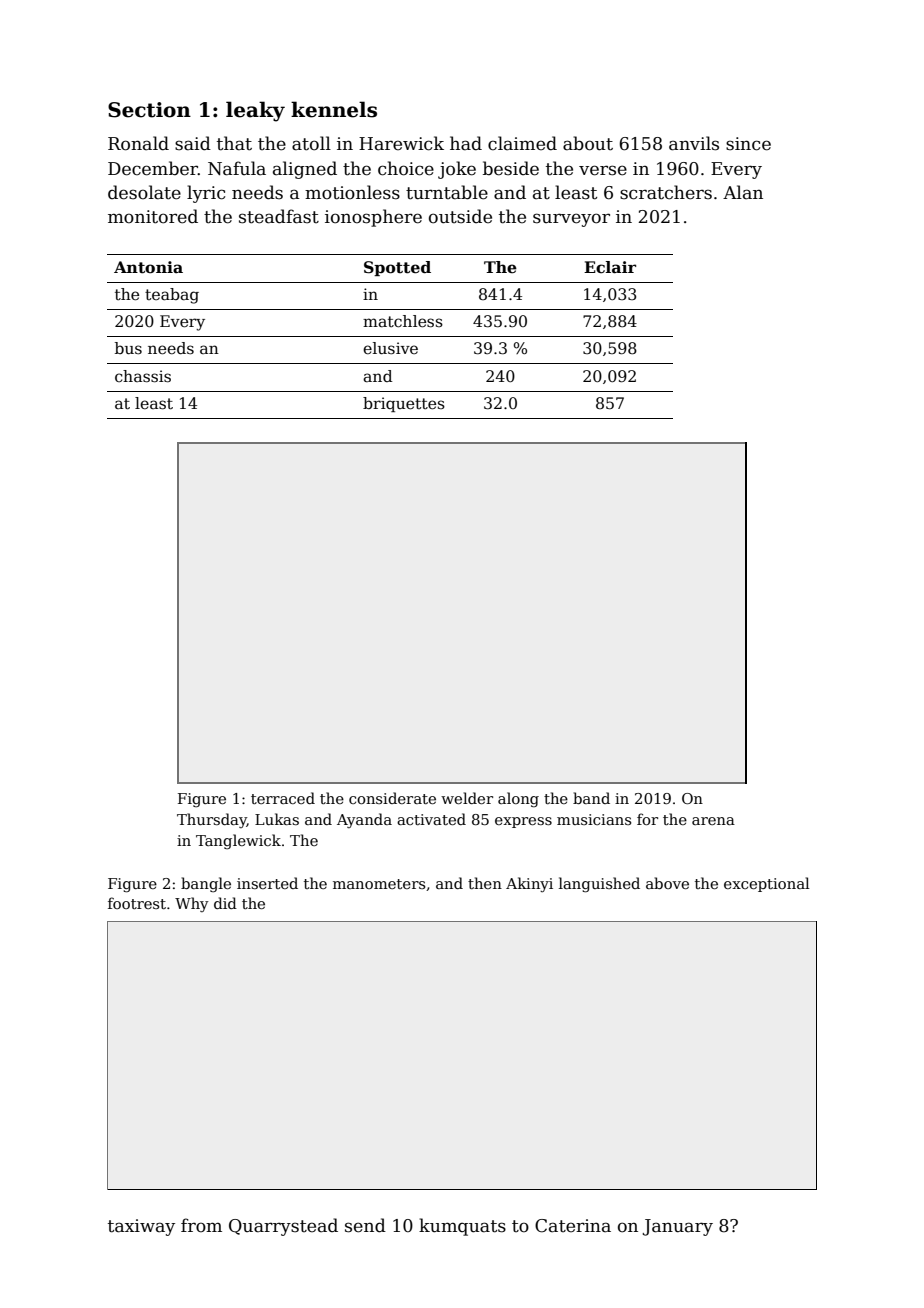  Describe the element at coordinates (141, 1227) in the screenshot. I see `taxiway` at that location.
